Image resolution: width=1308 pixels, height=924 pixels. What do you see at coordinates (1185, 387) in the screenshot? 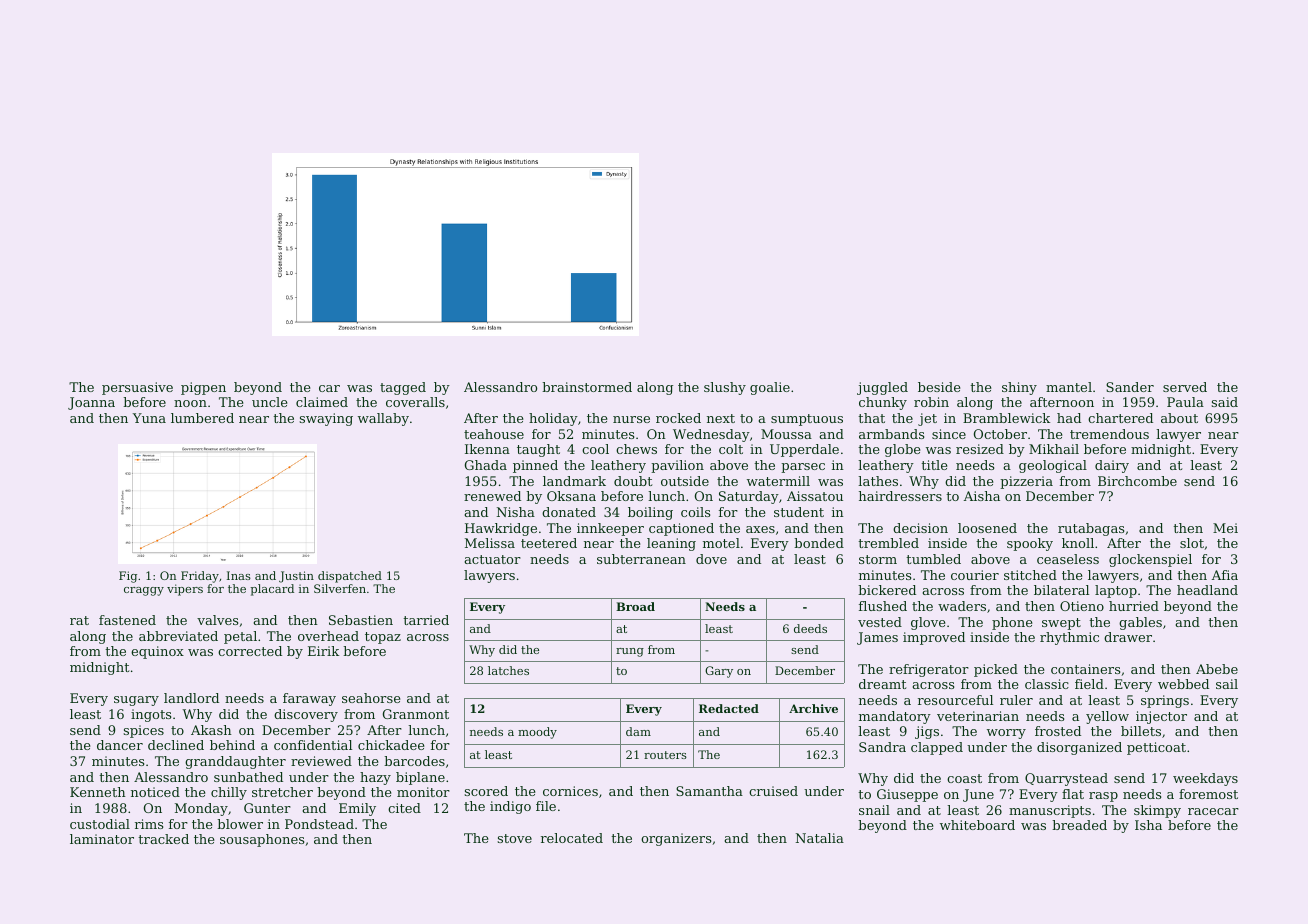
I see `served` at bounding box center [1185, 387].
